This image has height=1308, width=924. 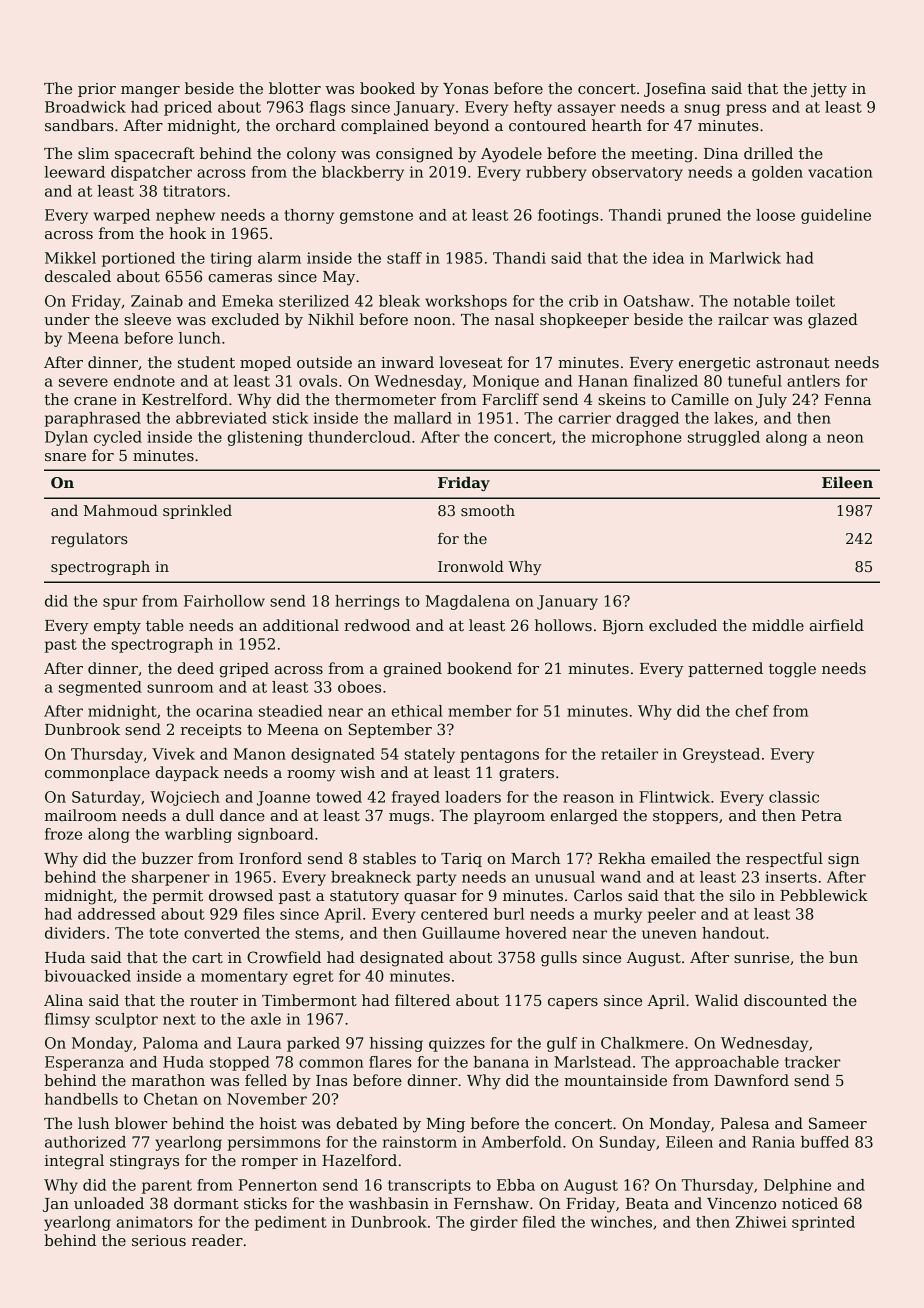 I want to click on spur, so click(x=120, y=604).
